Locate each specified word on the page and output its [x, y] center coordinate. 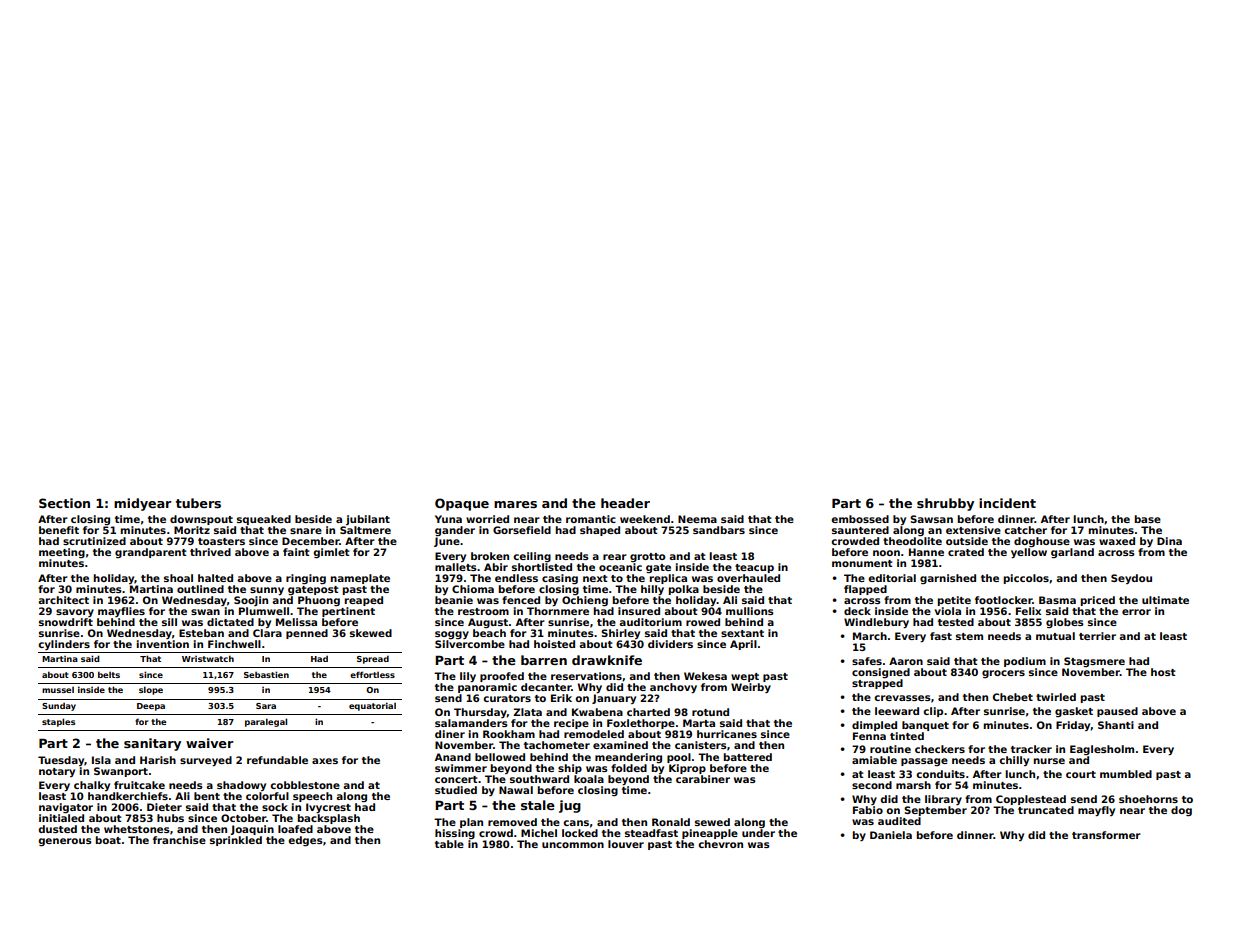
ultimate [1165, 600]
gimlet [331, 553]
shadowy [241, 786]
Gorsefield [522, 530]
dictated [230, 622]
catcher [1025, 530]
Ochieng [585, 601]
